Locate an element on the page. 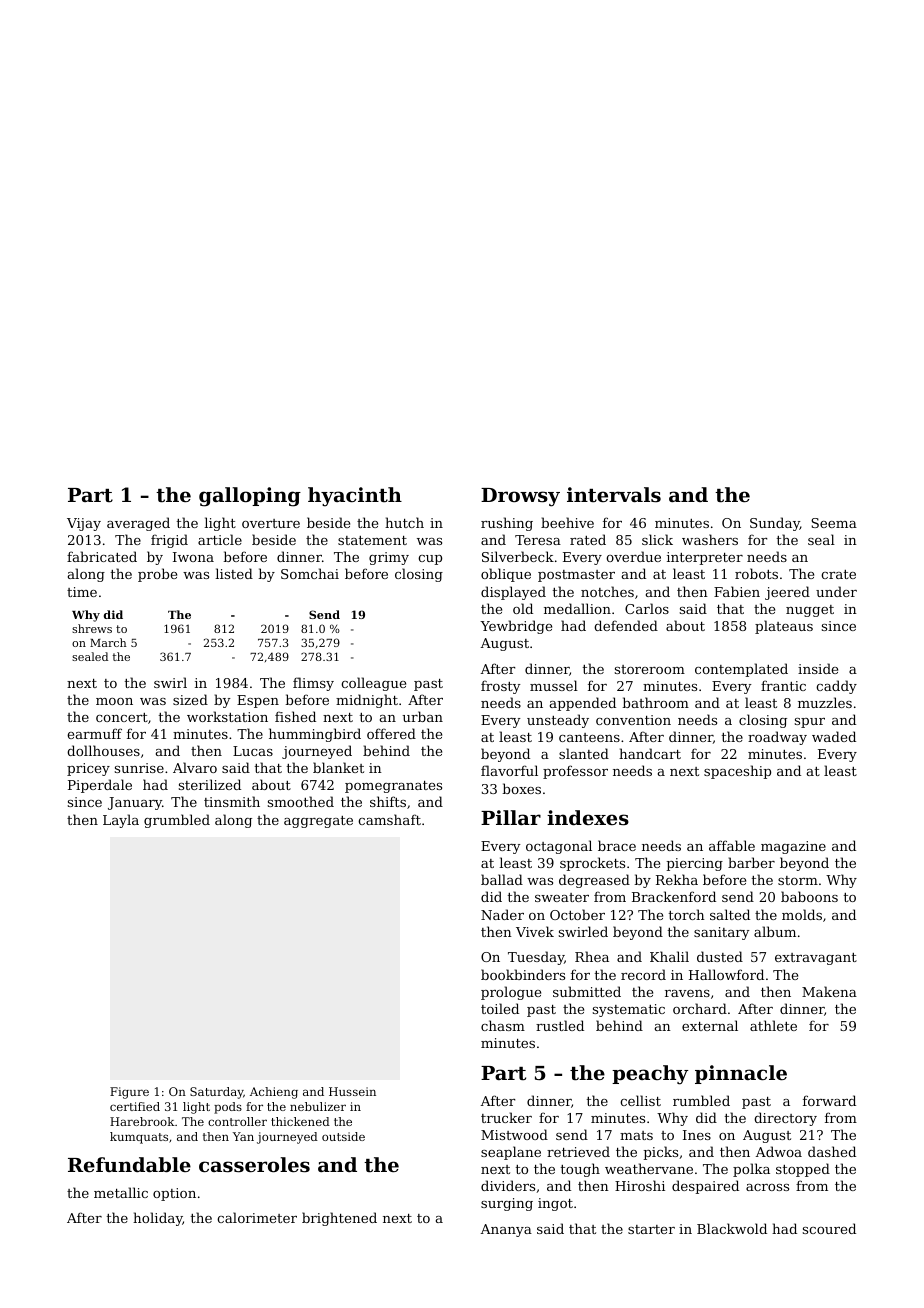 The height and width of the image is (1308, 924). March is located at coordinates (108, 642).
